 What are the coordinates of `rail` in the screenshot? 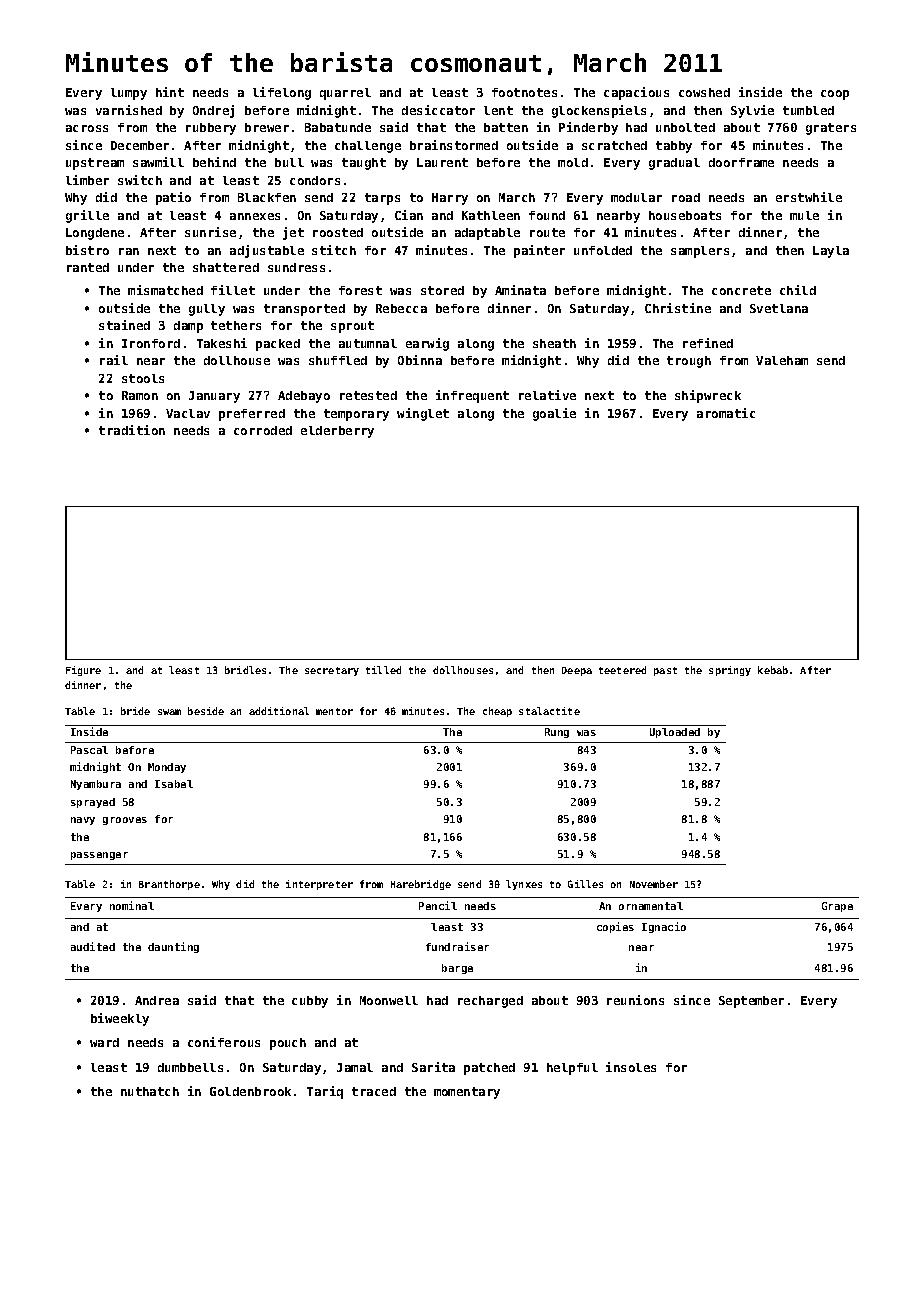 It's located at (114, 360).
